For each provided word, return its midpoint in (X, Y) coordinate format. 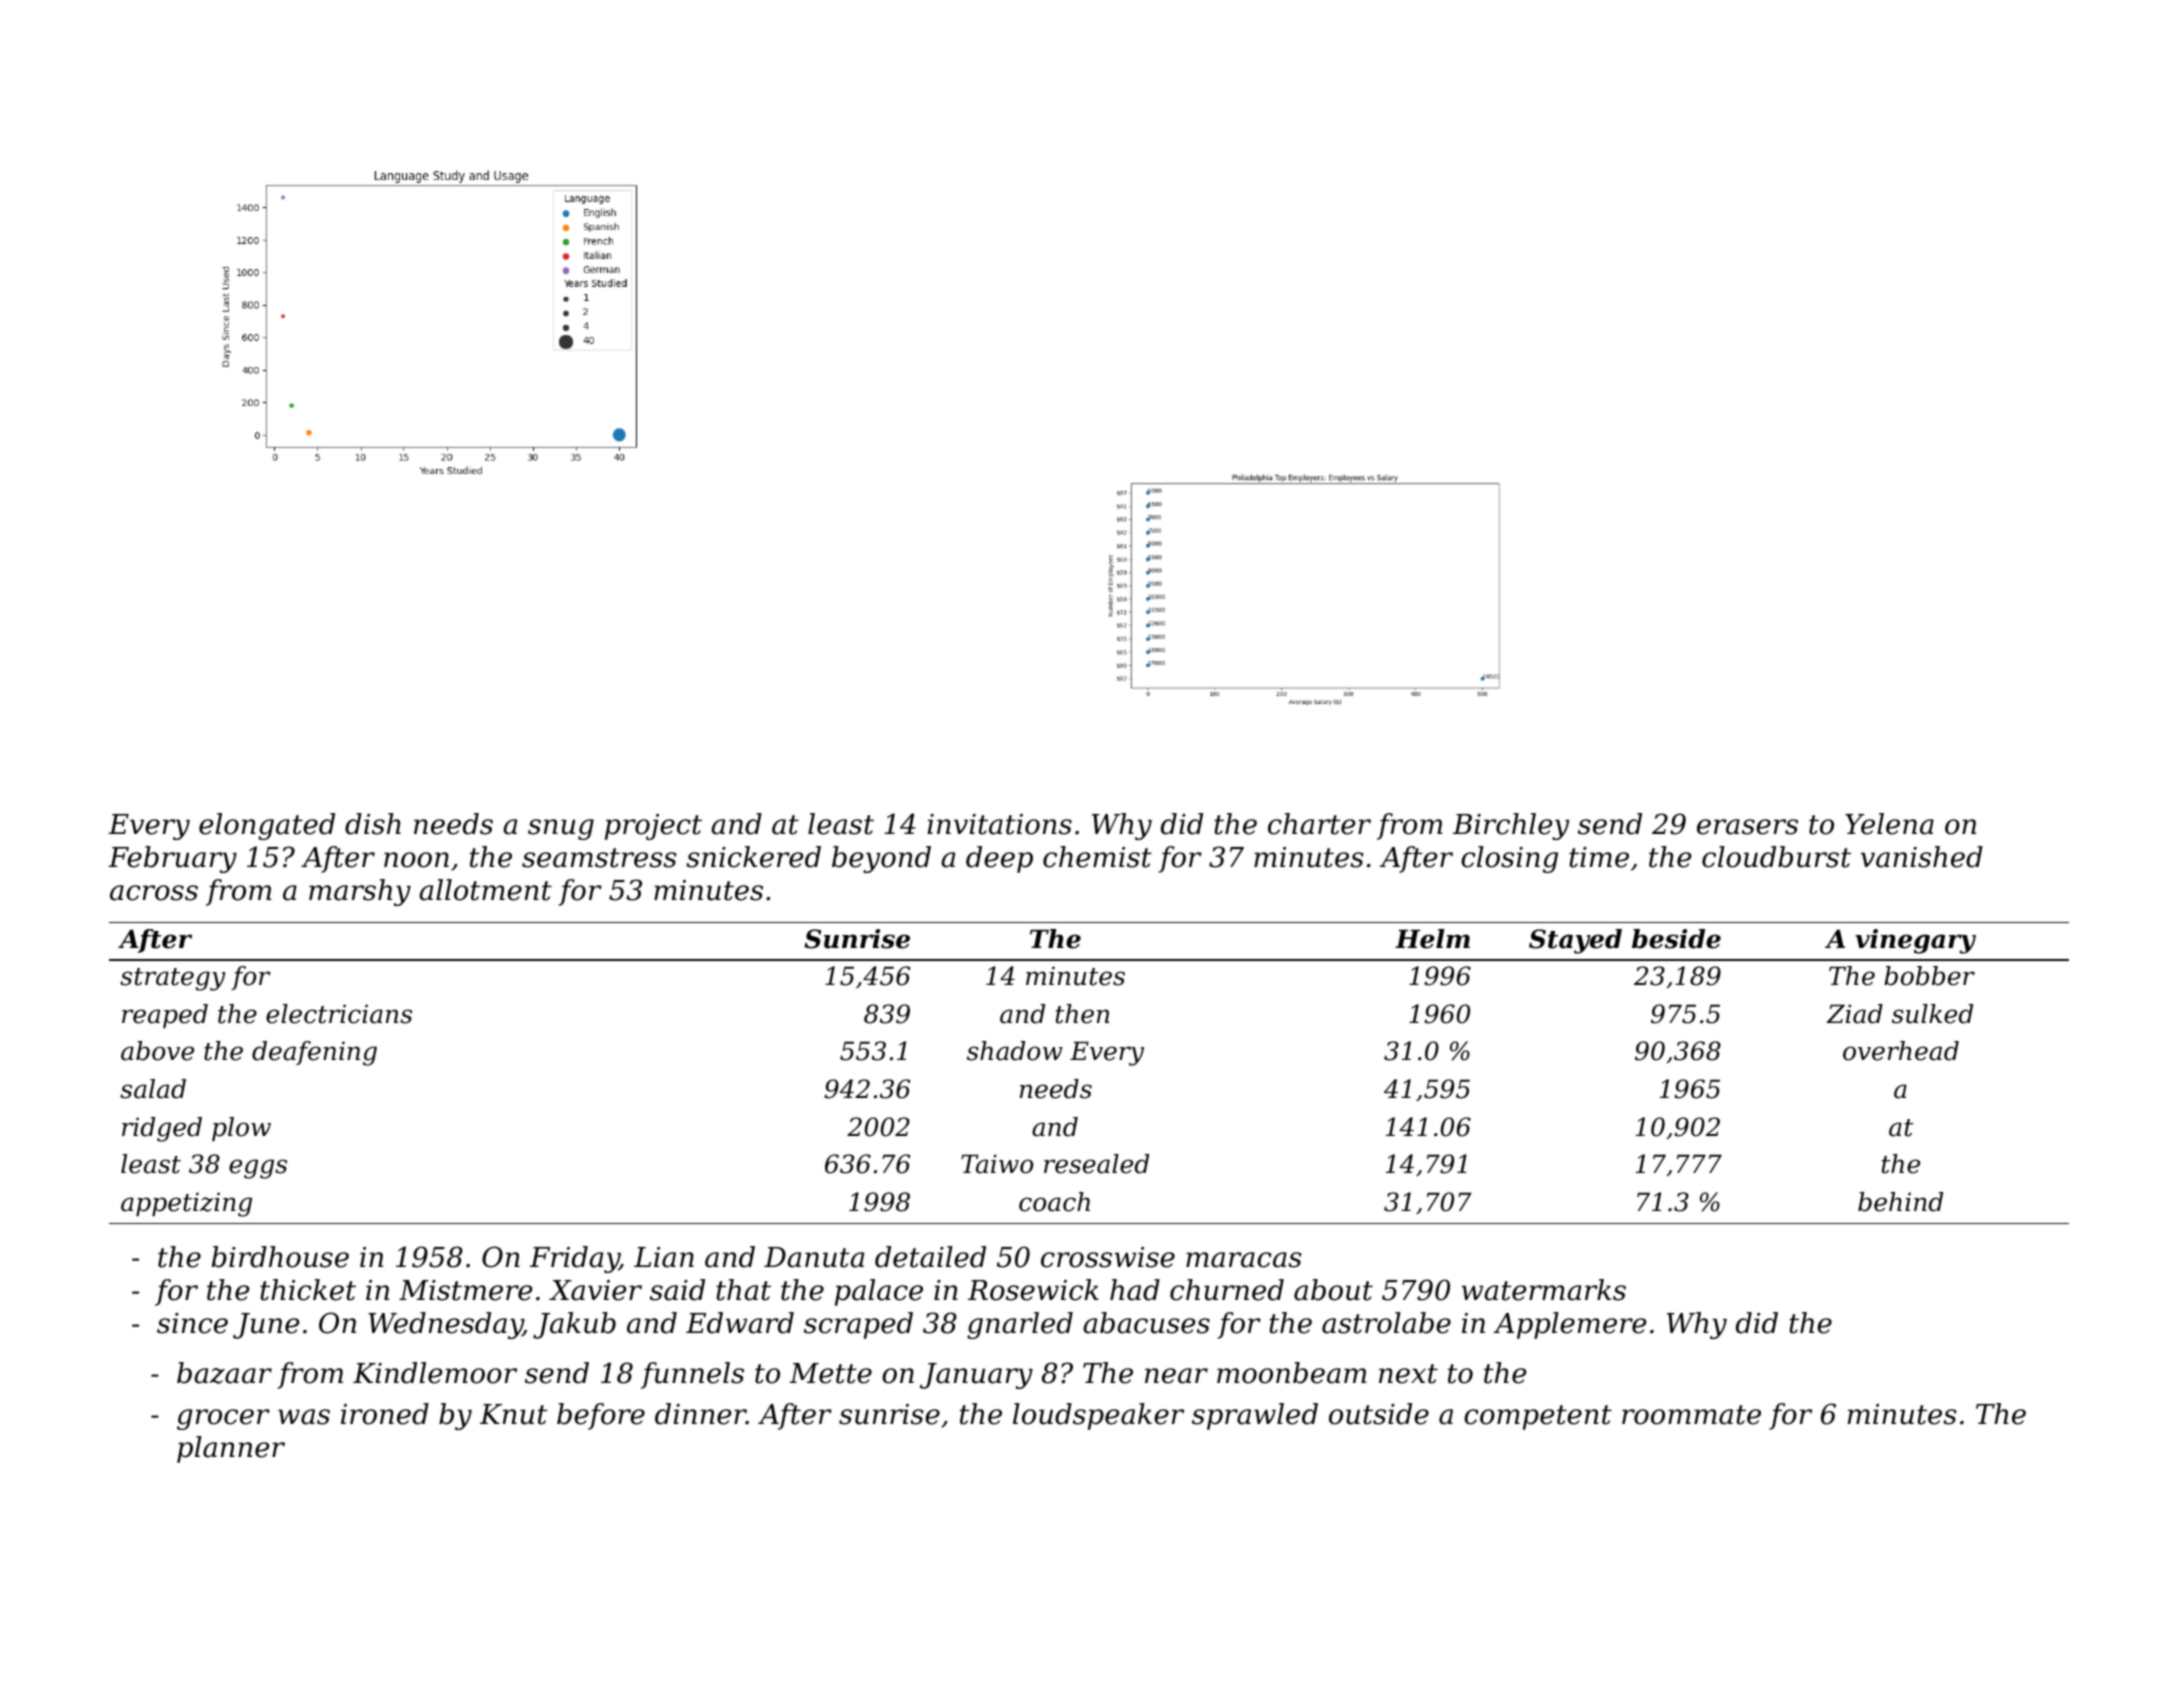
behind (1900, 1202)
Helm (1432, 939)
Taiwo (997, 1164)
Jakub (574, 1325)
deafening (314, 1053)
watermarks (1544, 1290)
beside (1676, 939)
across (154, 893)
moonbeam (1291, 1373)
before (601, 1416)
